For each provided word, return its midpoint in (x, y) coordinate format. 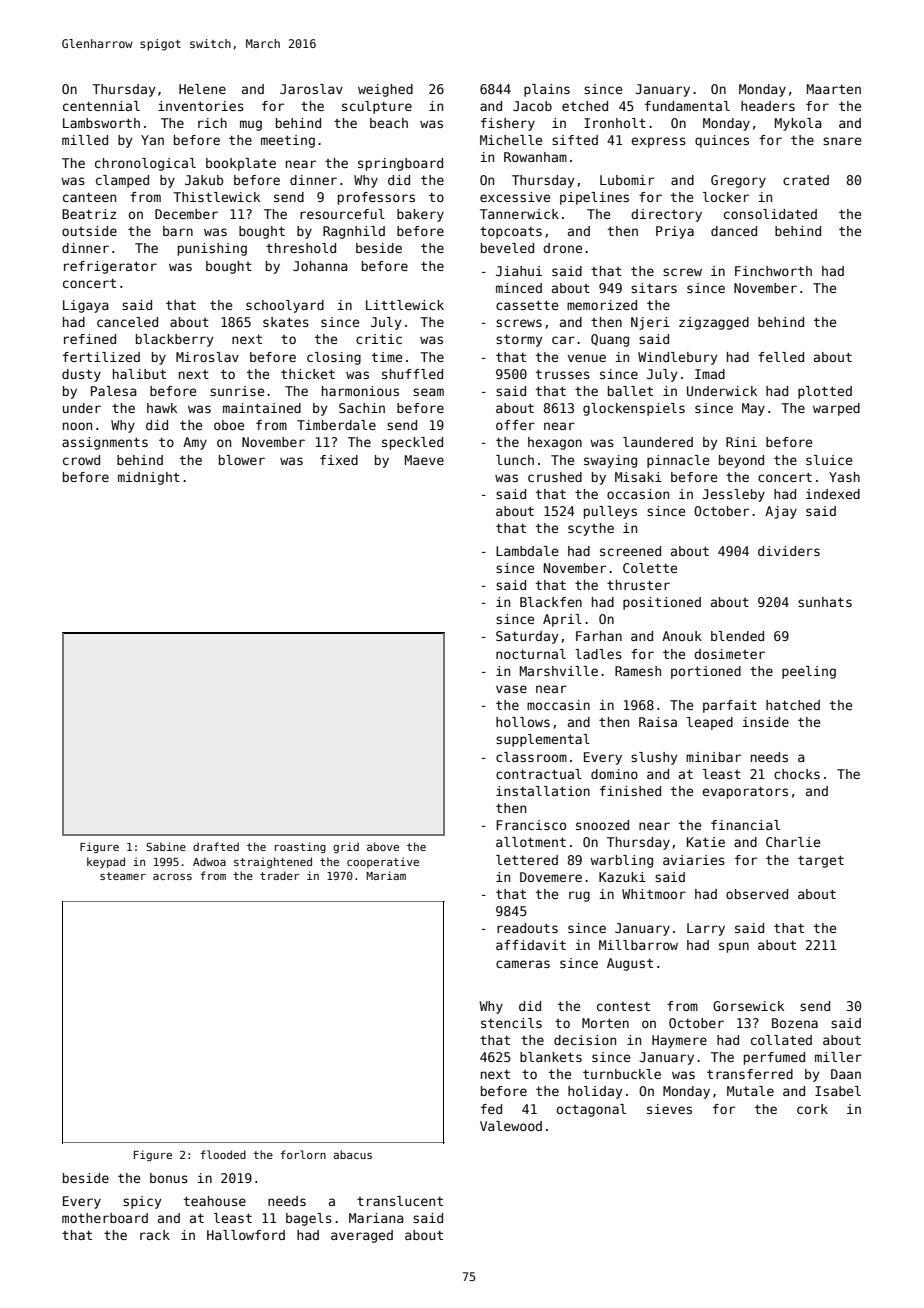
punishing (212, 249)
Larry (706, 929)
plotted (825, 392)
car (563, 340)
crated (806, 180)
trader (280, 875)
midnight (149, 478)
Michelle (511, 140)
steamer (123, 876)
